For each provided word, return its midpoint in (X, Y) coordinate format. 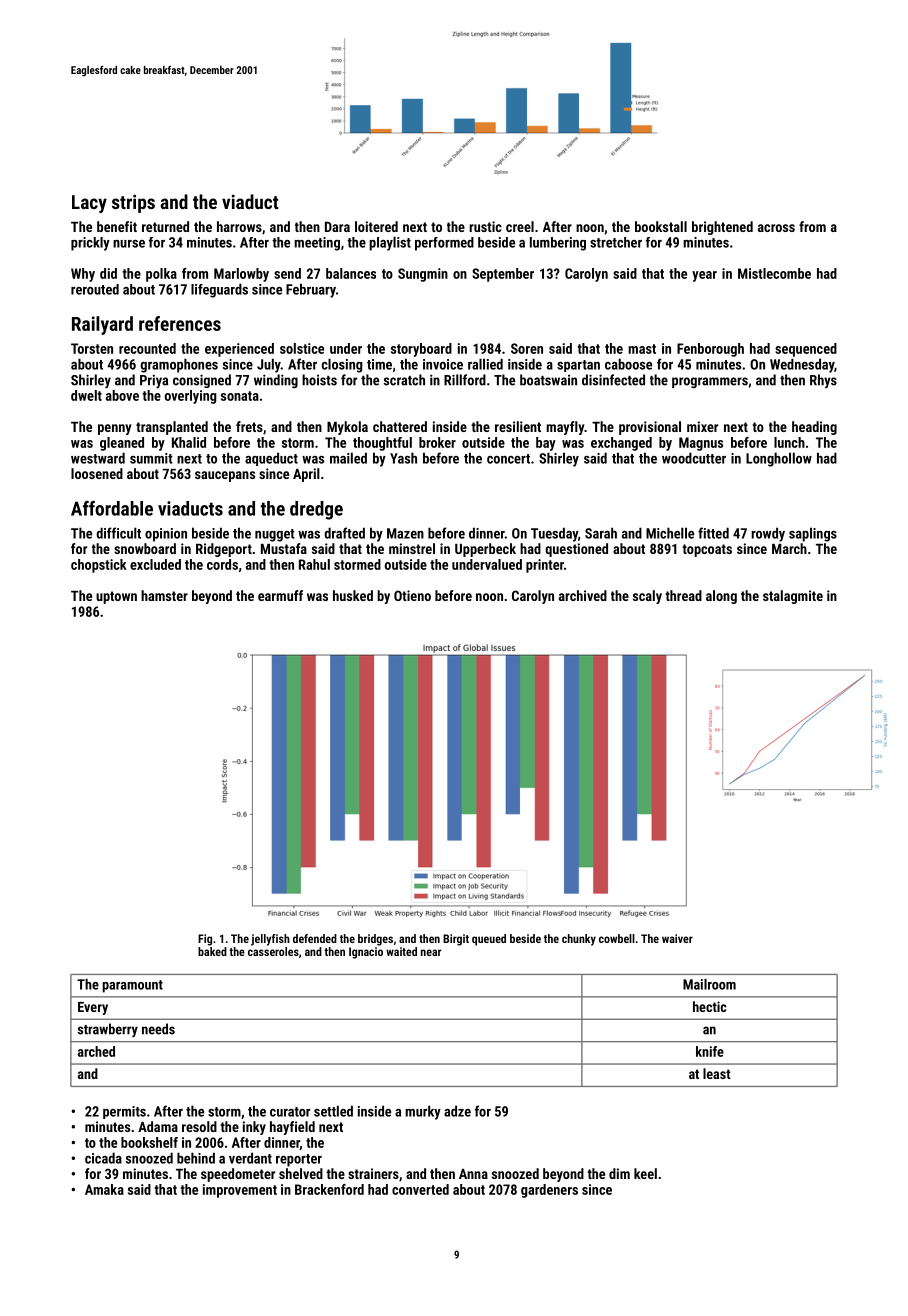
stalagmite (793, 597)
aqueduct (271, 459)
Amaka (104, 1189)
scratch (404, 380)
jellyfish (270, 940)
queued (489, 940)
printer (545, 566)
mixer (702, 426)
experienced (239, 350)
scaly (647, 597)
